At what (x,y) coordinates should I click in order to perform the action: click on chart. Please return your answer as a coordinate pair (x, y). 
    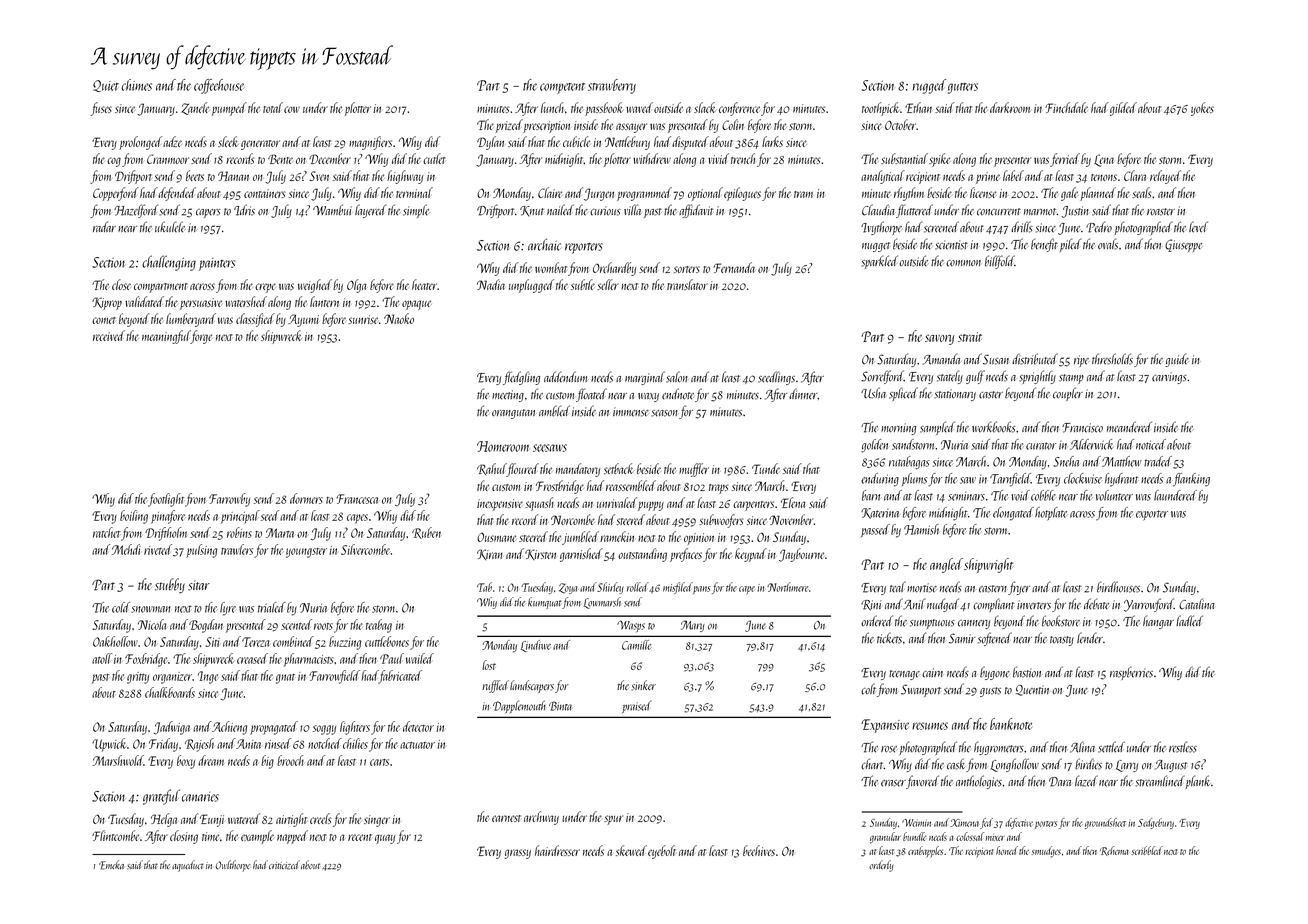
    Looking at the image, I should click on (872, 764).
